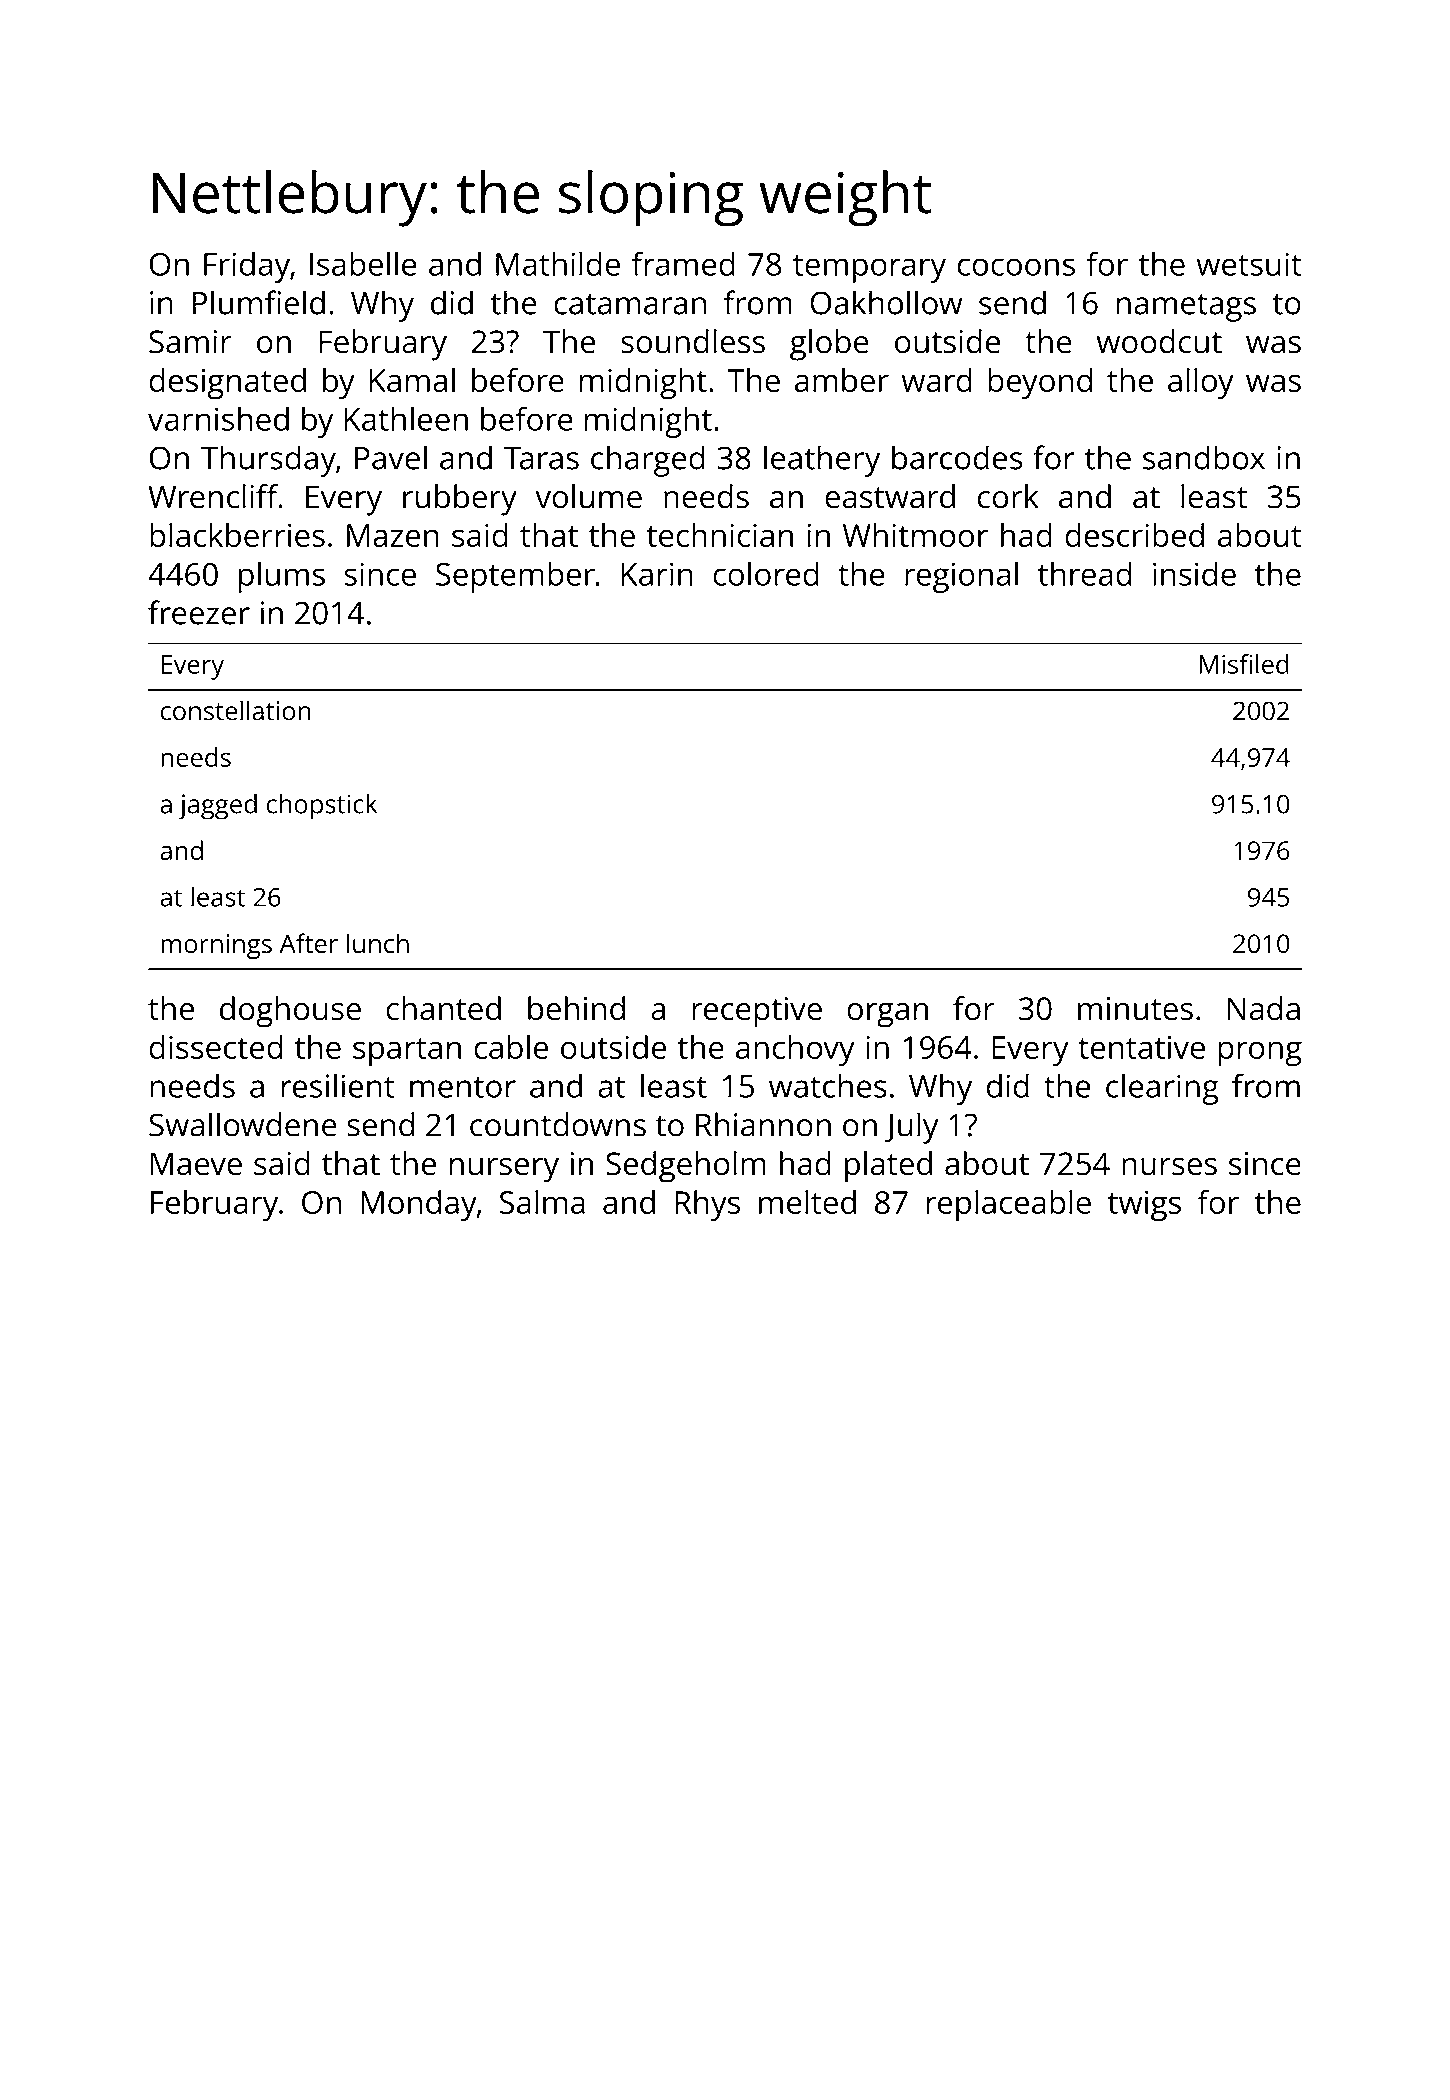  Describe the element at coordinates (419, 1205) in the image. I see `Monday` at that location.
